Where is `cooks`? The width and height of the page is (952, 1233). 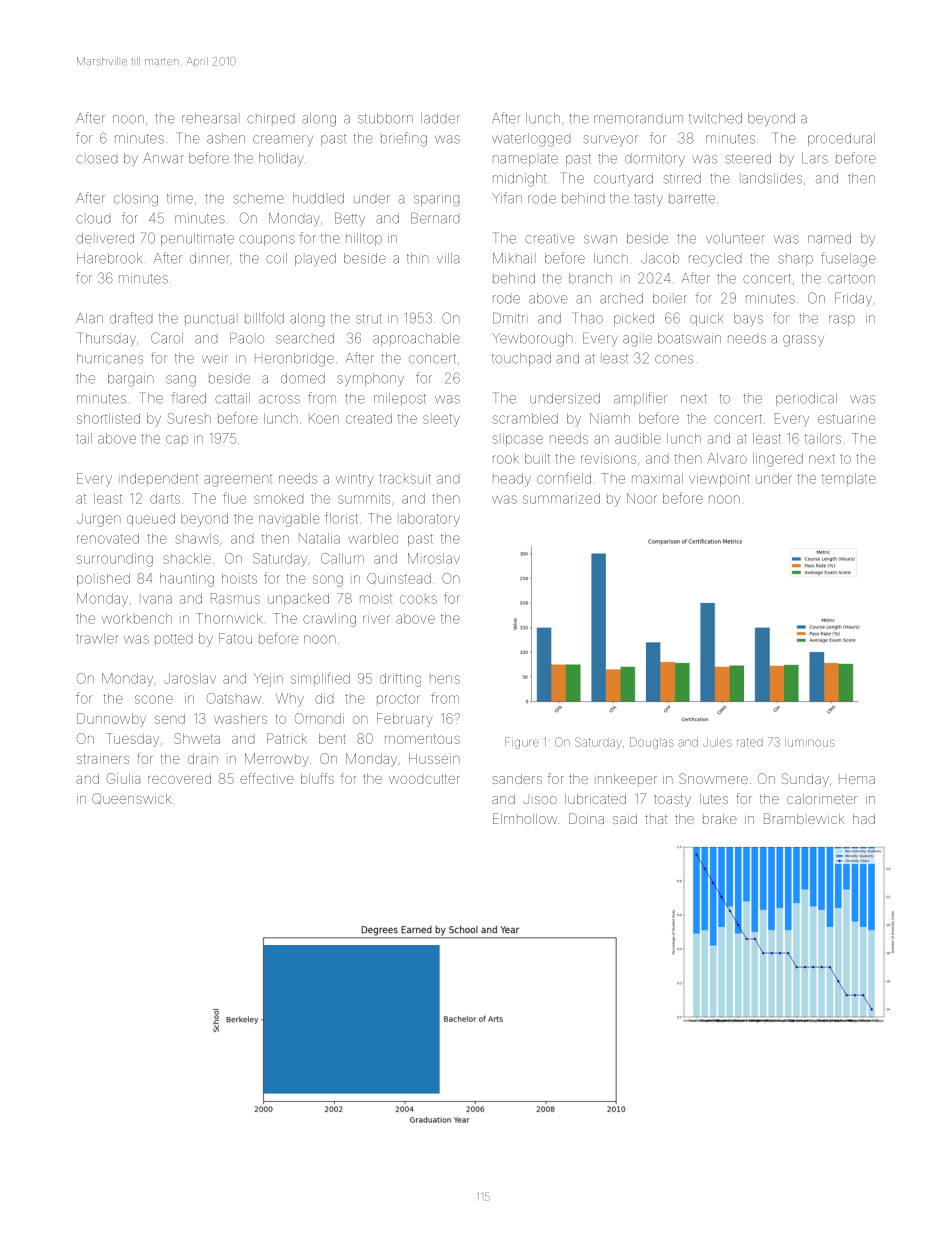 cooks is located at coordinates (418, 599).
